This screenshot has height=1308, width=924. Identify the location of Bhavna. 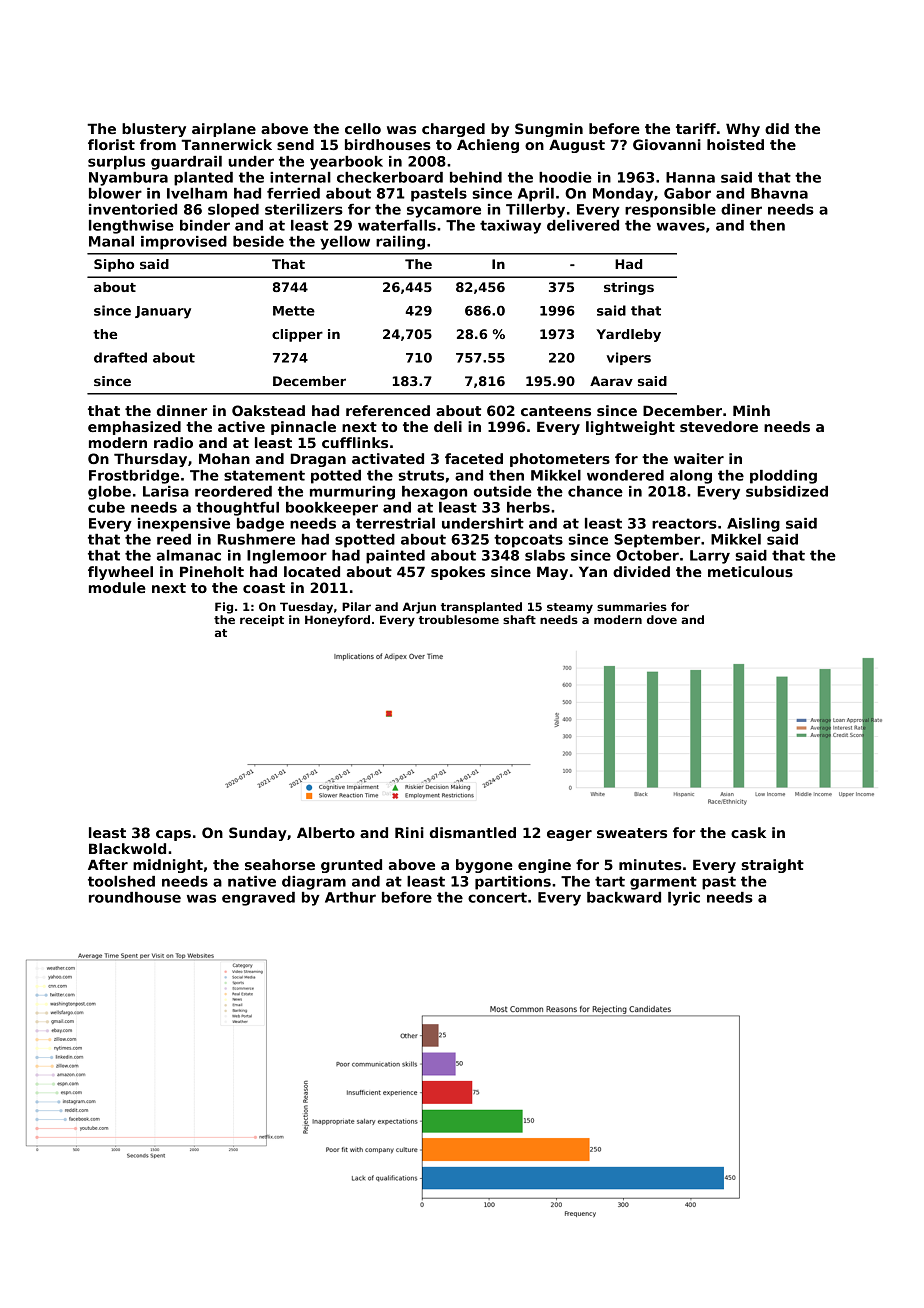
(779, 193).
